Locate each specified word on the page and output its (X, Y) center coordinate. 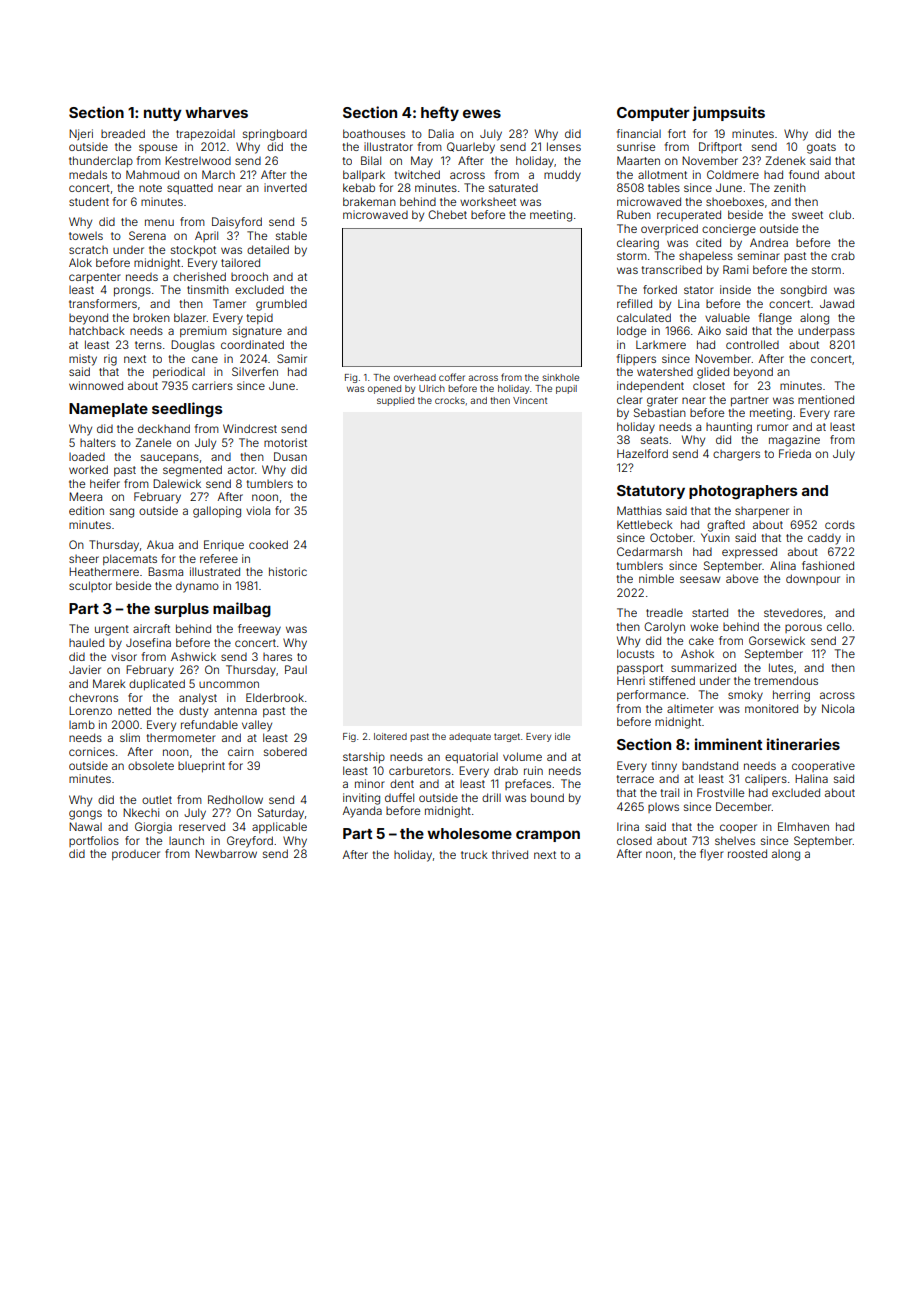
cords (840, 524)
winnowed (96, 385)
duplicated (157, 685)
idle (562, 736)
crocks (450, 400)
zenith (790, 187)
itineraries (803, 744)
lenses (564, 146)
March (218, 174)
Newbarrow (226, 853)
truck (474, 855)
